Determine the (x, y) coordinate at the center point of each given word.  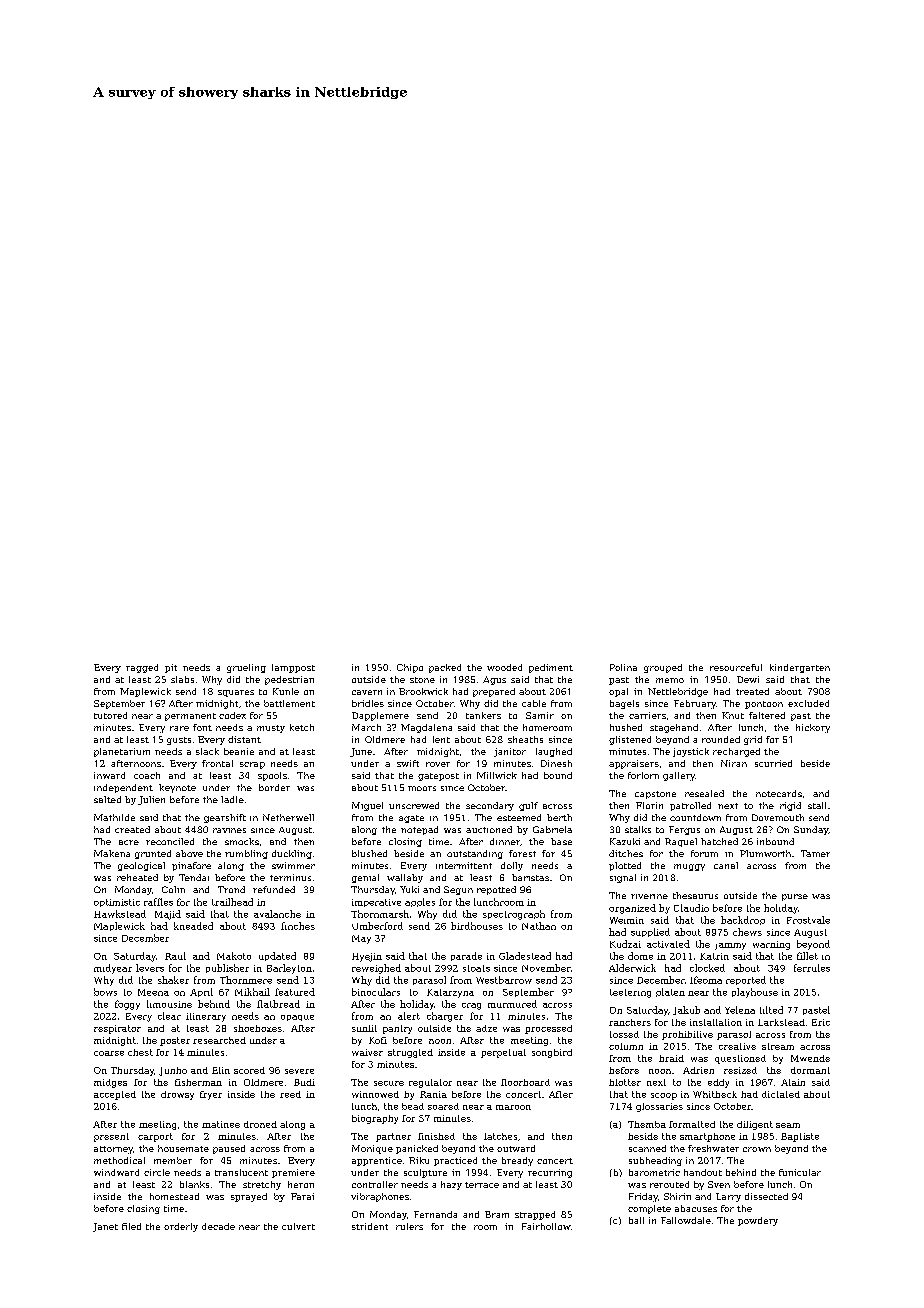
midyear (113, 969)
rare (179, 728)
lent (441, 739)
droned (260, 1124)
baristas (530, 877)
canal (726, 865)
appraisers (634, 764)
